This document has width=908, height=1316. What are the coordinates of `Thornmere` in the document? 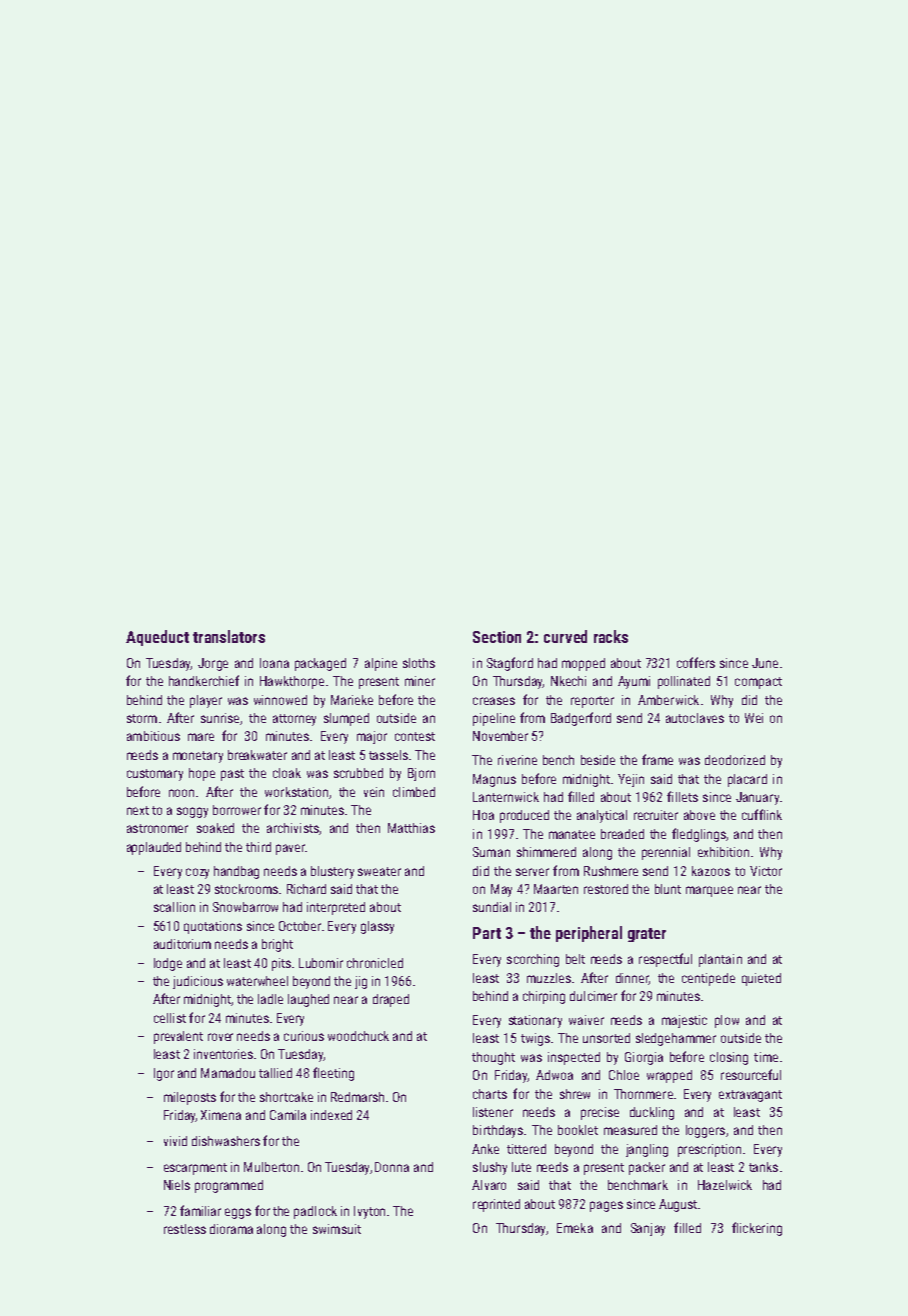 It's located at (643, 1094).
